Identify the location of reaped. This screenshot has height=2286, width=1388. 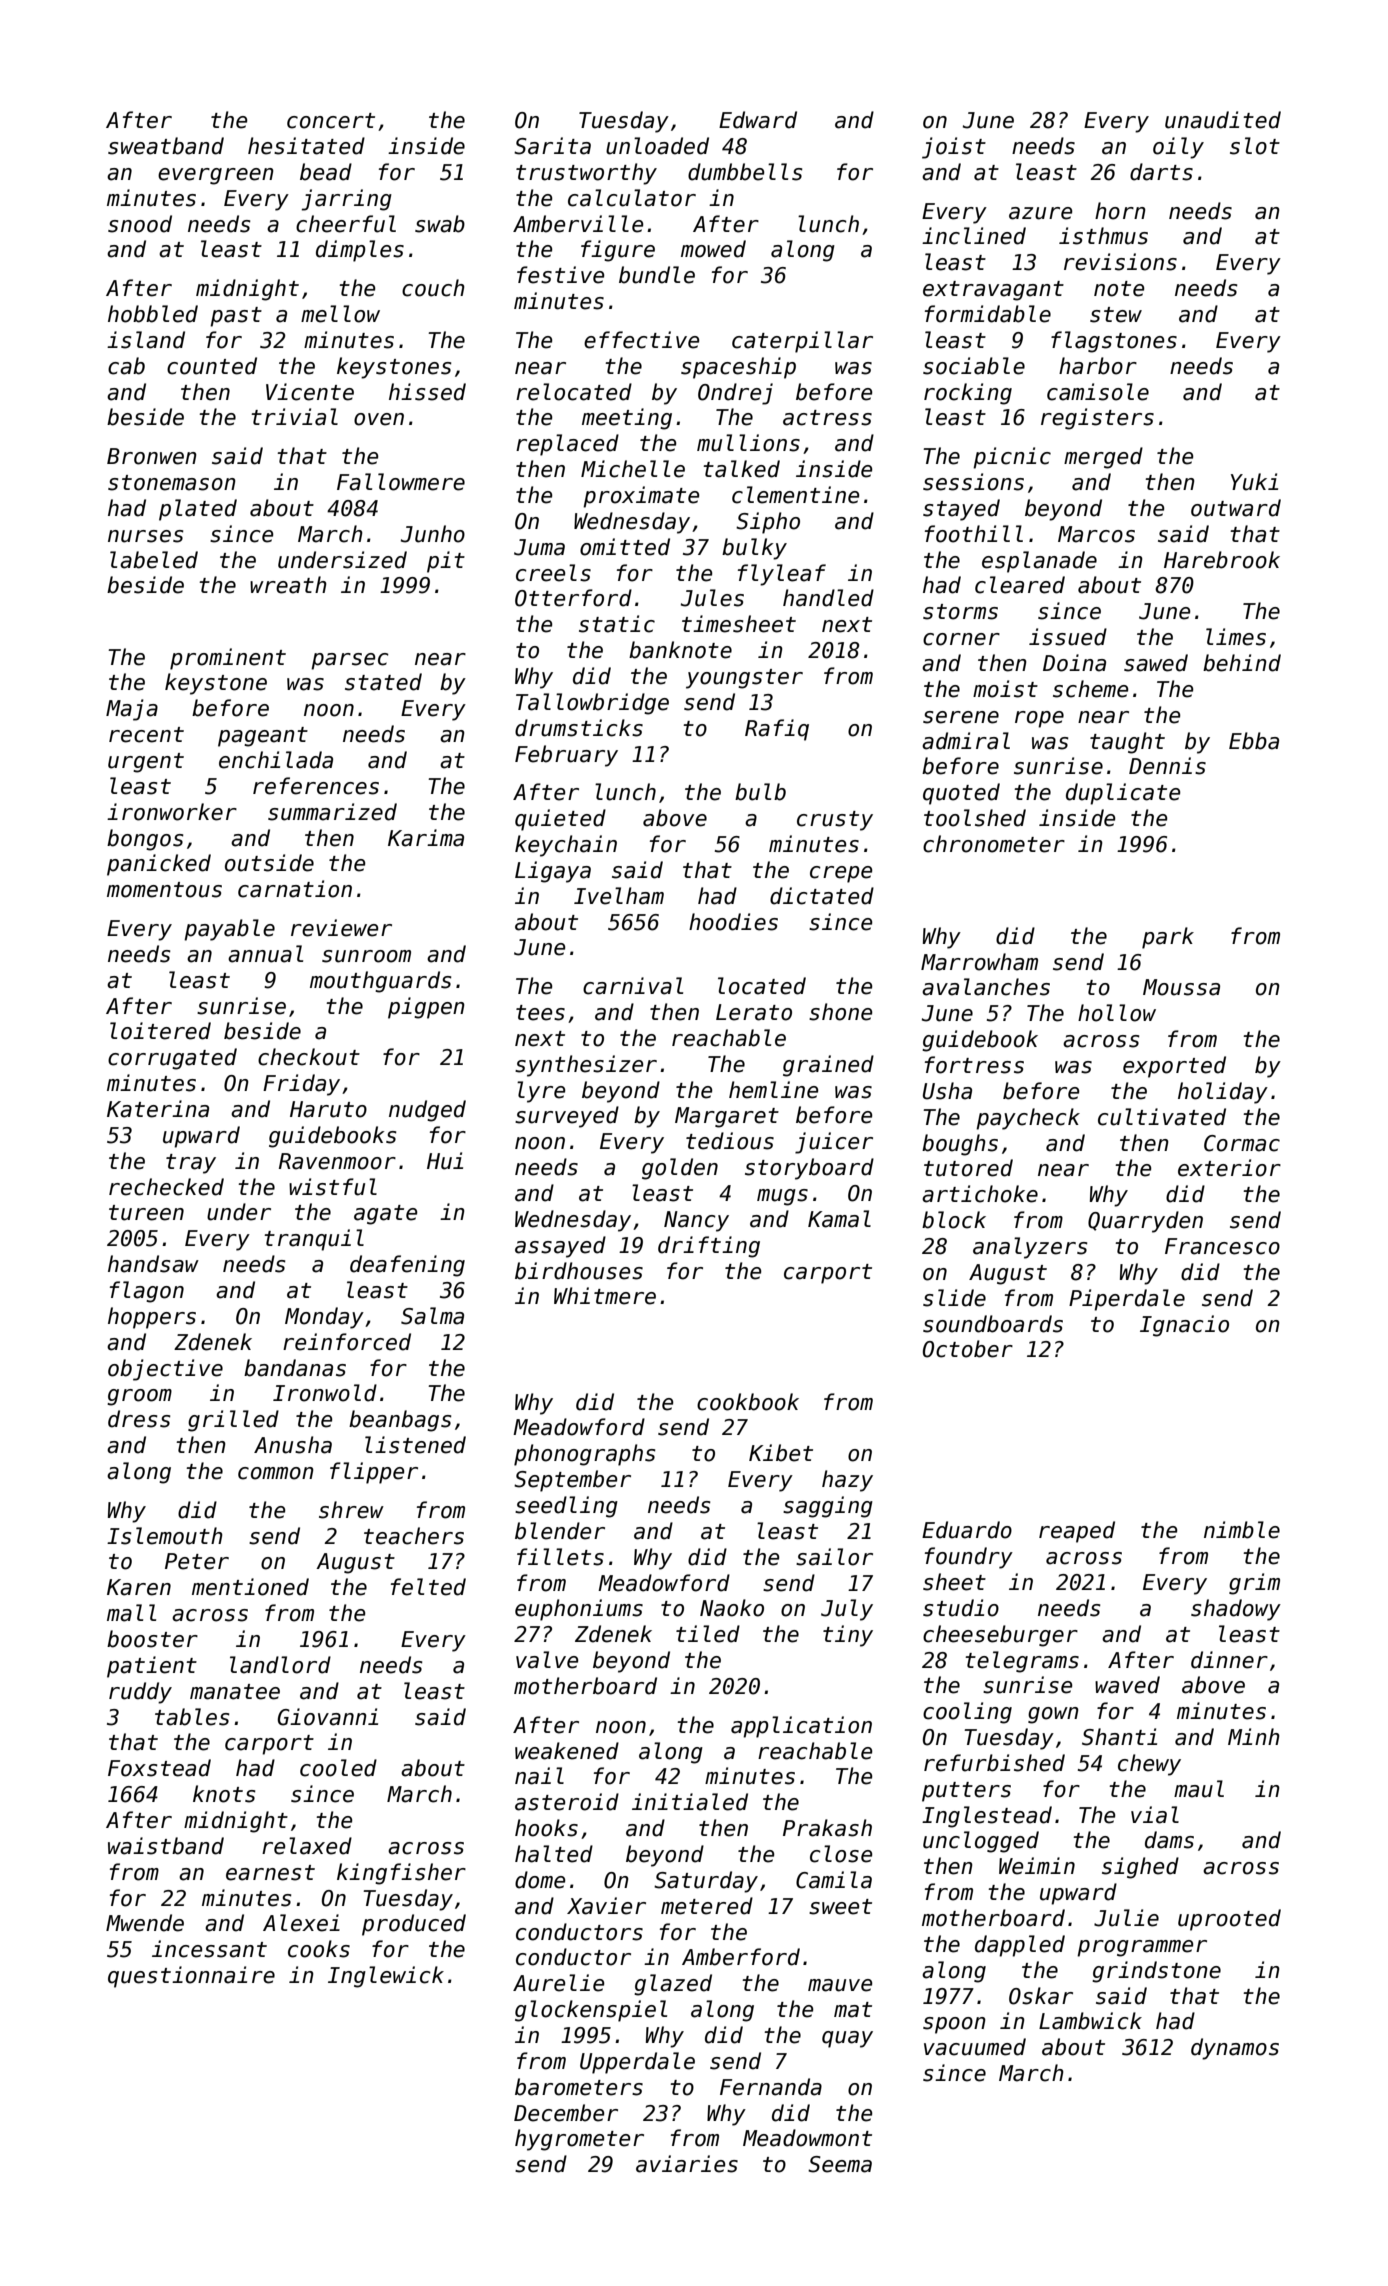
(1077, 1532).
